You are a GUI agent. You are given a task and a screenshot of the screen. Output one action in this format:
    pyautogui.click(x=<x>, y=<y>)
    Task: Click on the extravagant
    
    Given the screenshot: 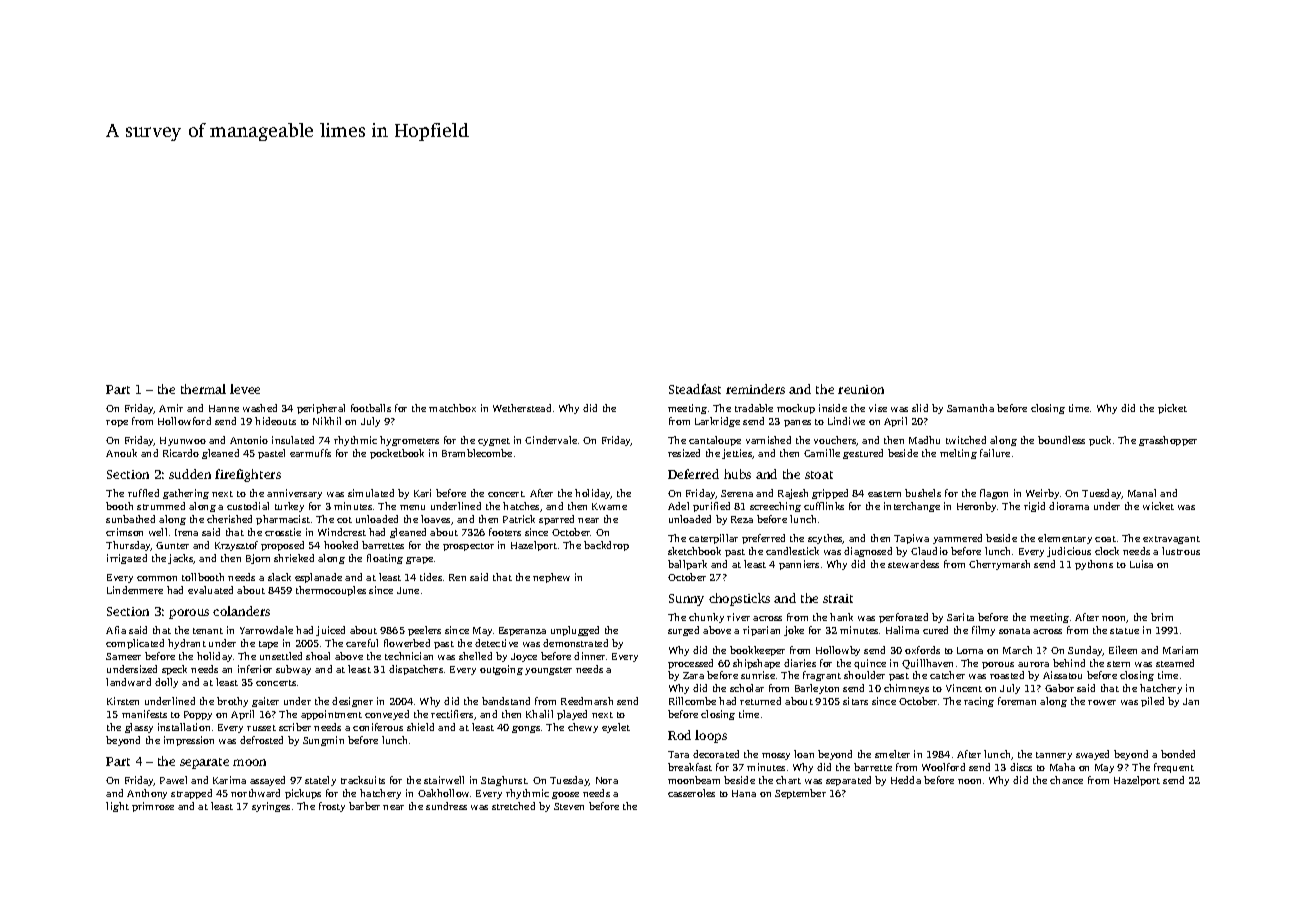 What is the action you would take?
    pyautogui.click(x=1171, y=540)
